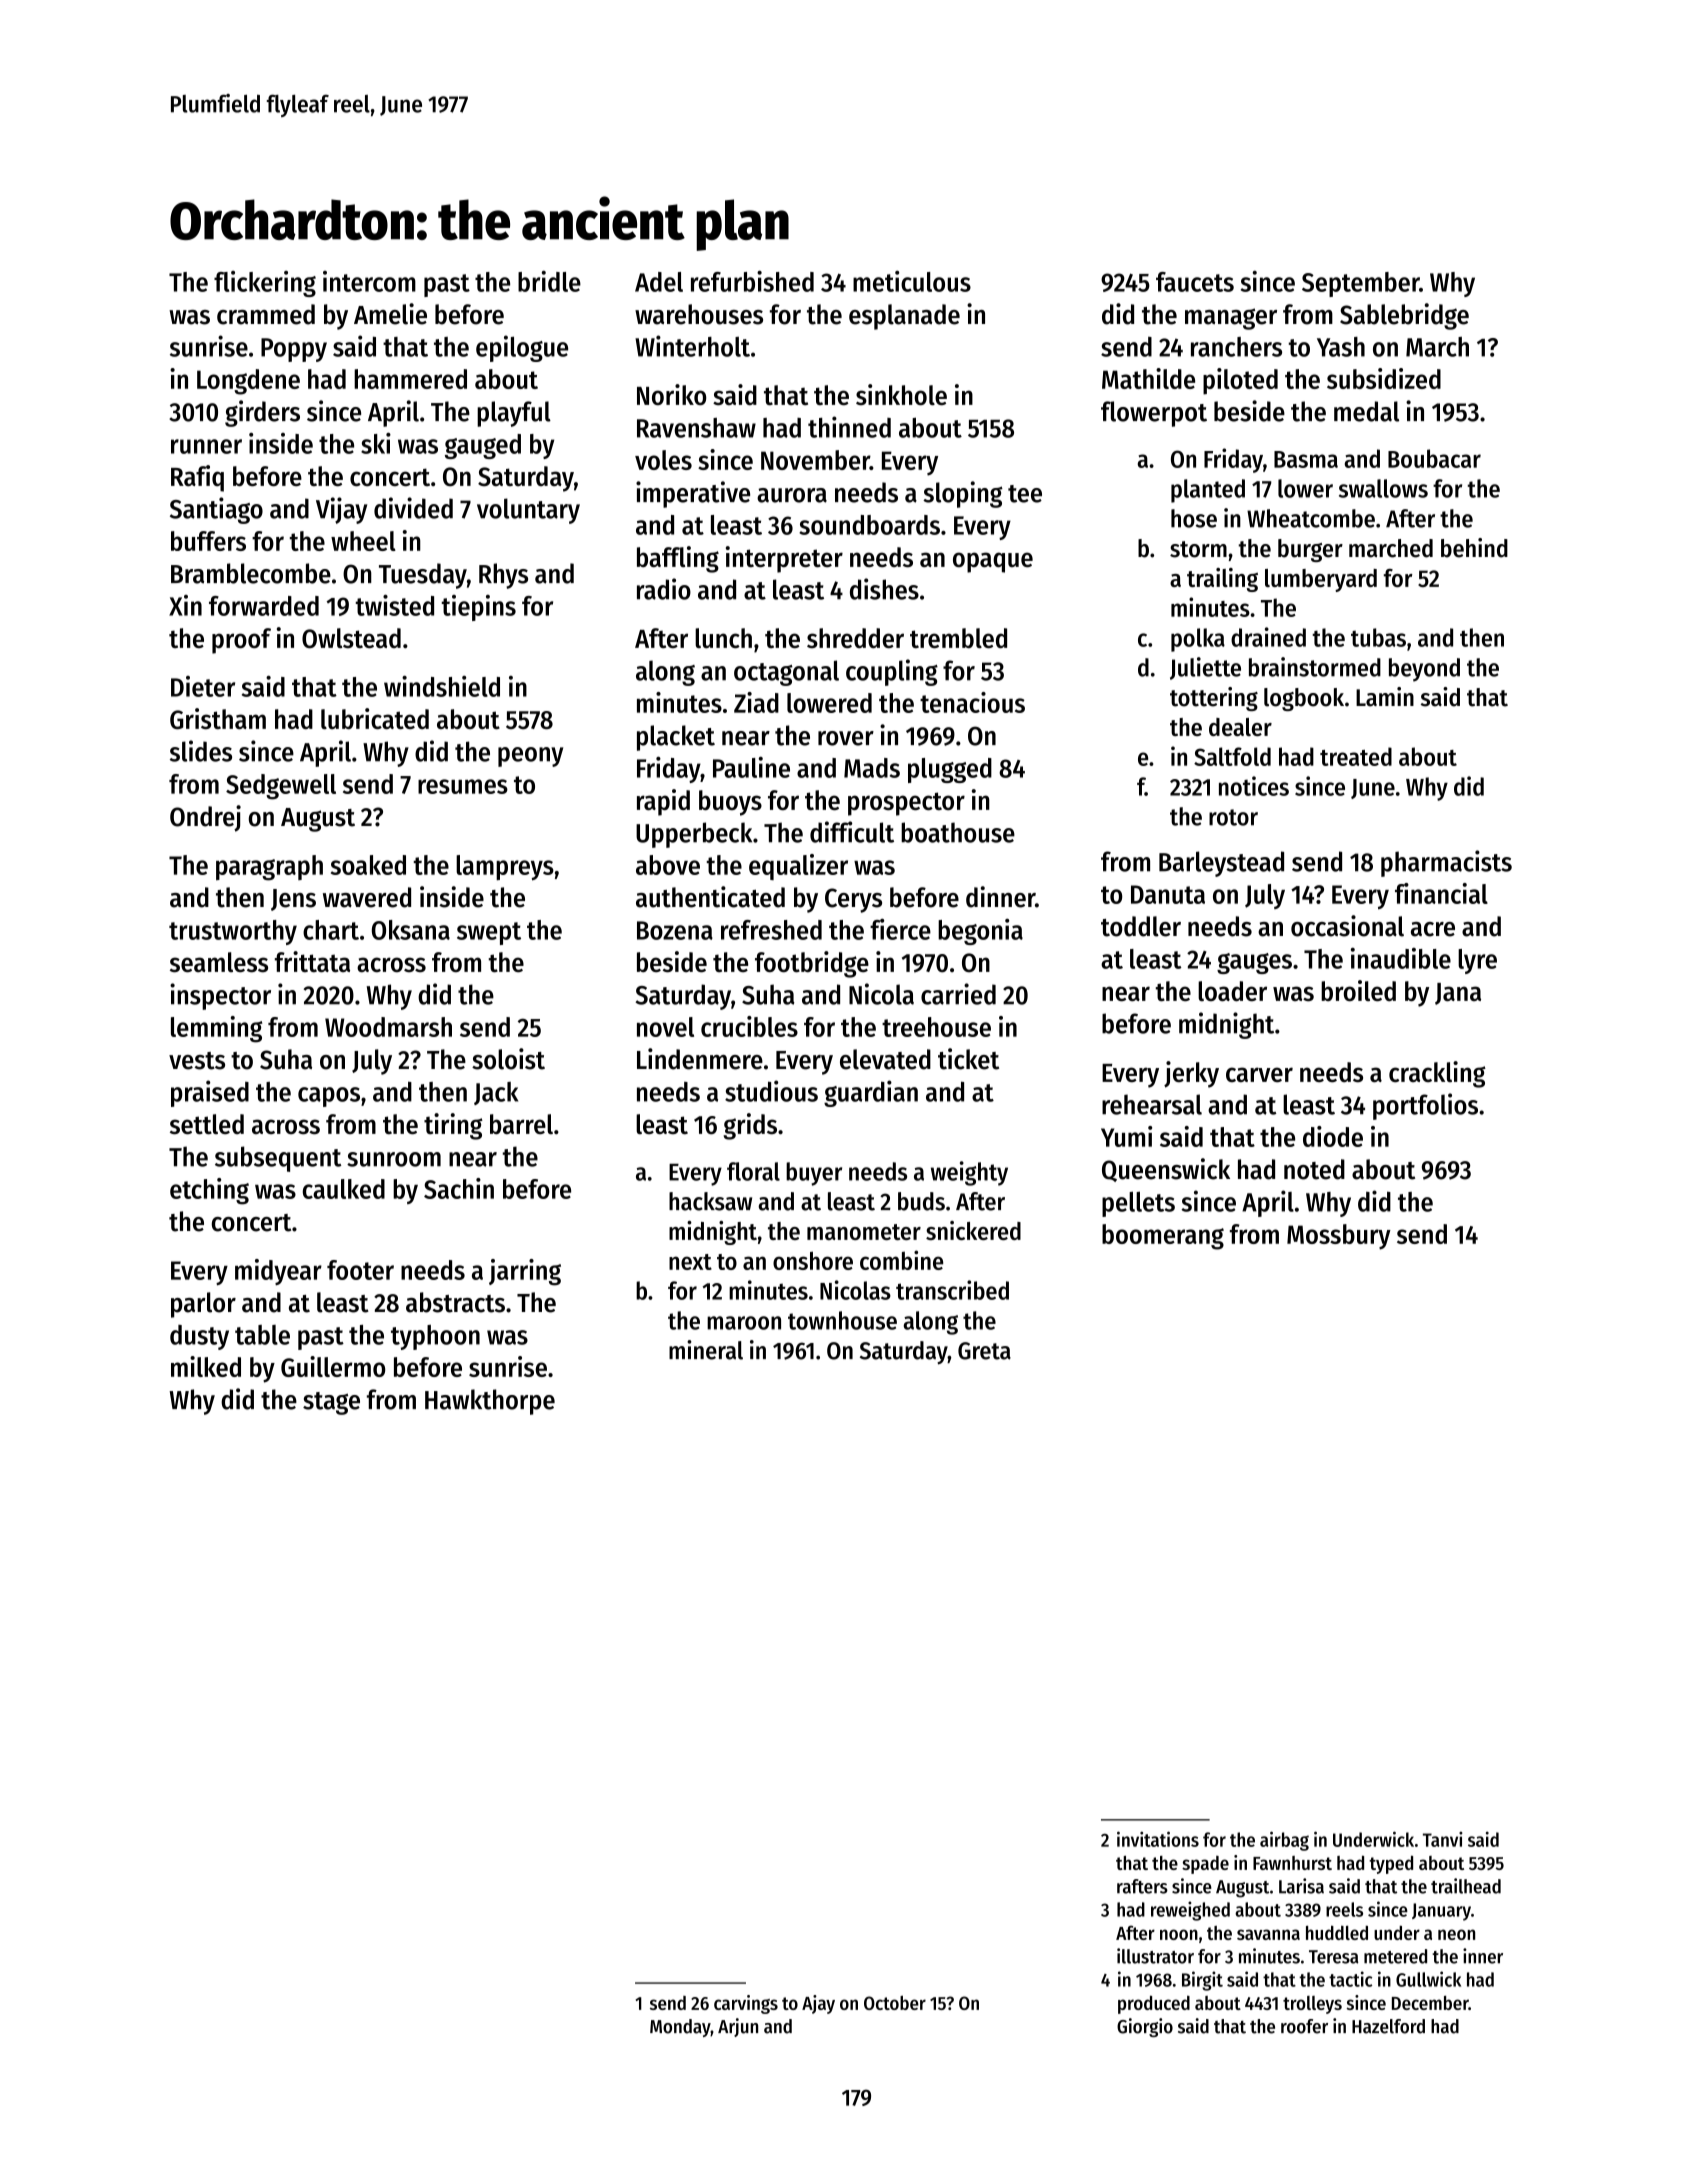  Describe the element at coordinates (411, 930) in the screenshot. I see `Oksana` at that location.
